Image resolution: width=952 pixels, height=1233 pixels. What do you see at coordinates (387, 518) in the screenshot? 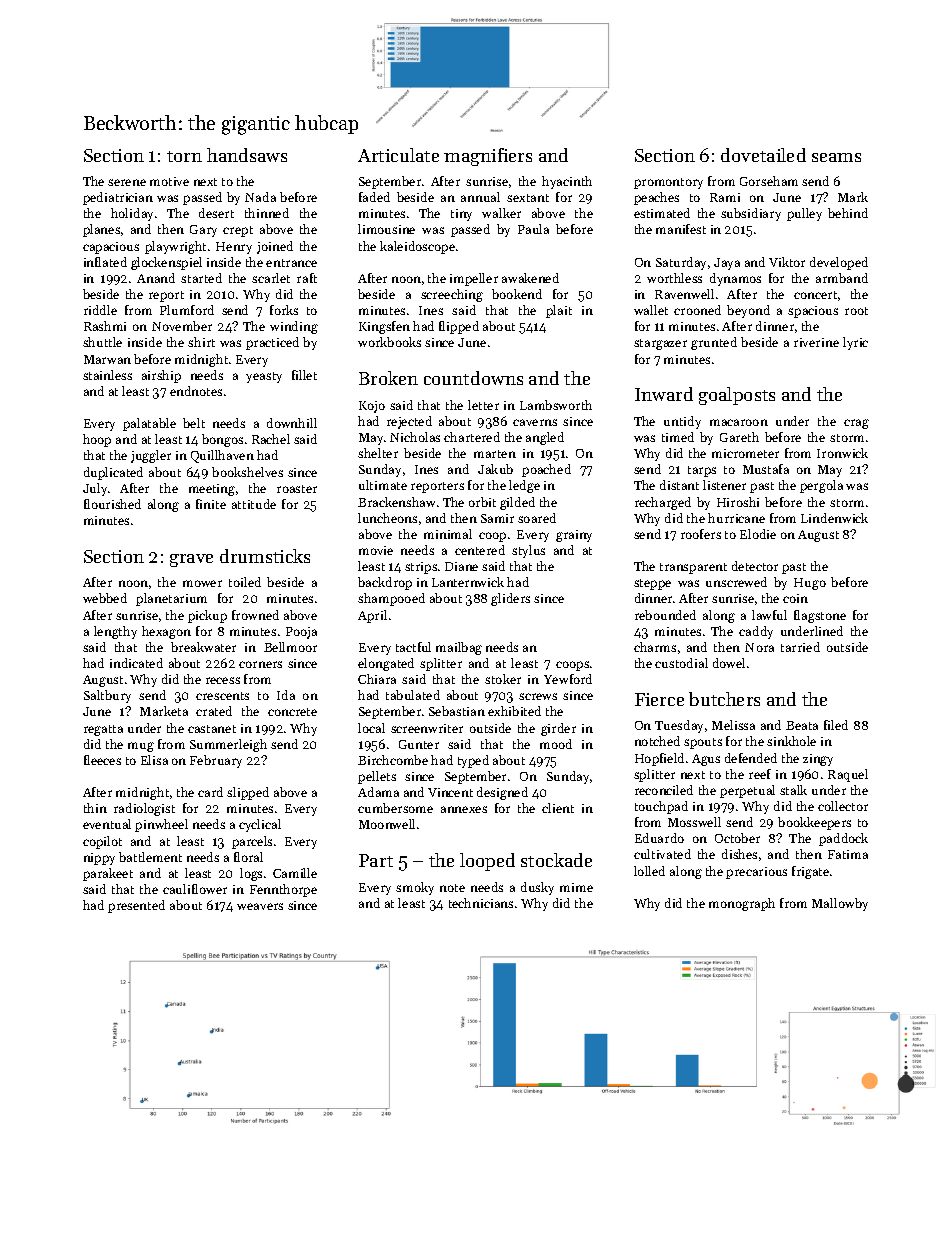
I see `luncheons` at bounding box center [387, 518].
